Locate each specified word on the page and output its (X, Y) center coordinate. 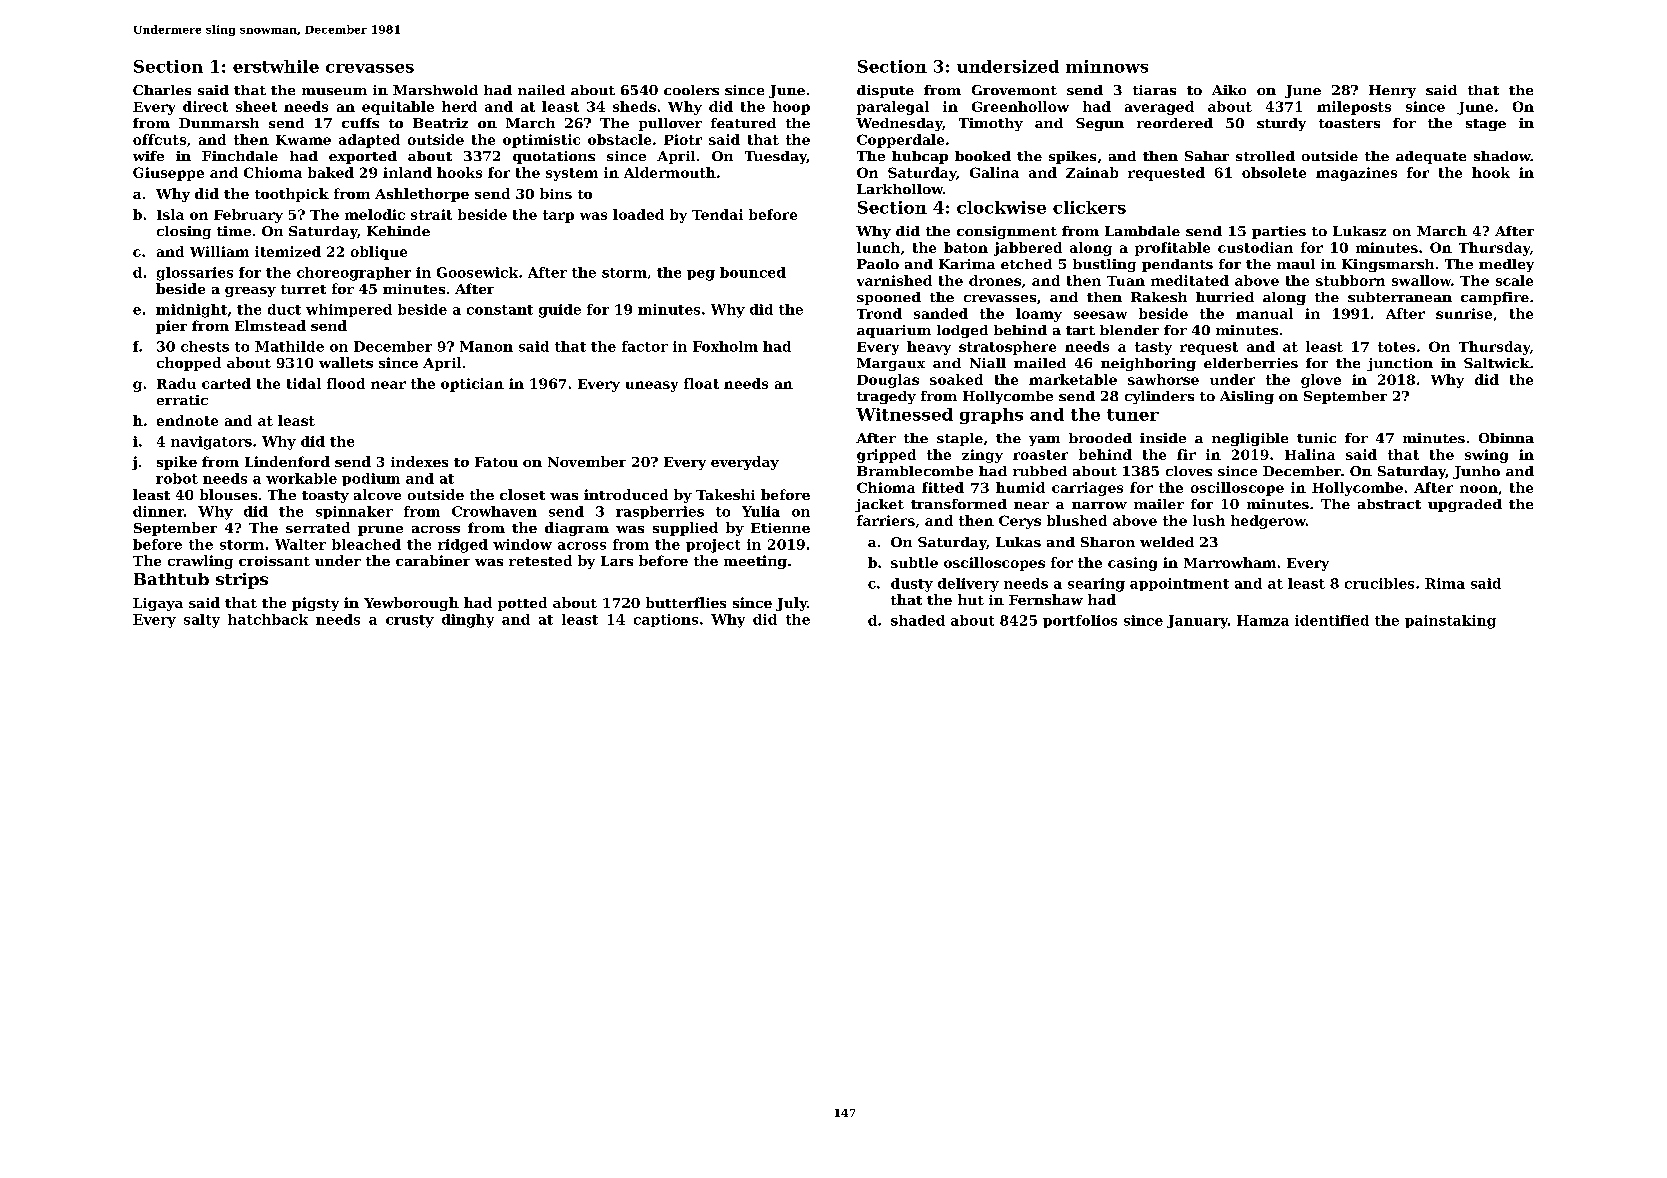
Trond (879, 313)
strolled (1265, 156)
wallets (346, 362)
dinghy (468, 621)
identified (1332, 620)
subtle (914, 562)
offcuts (159, 139)
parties (1279, 232)
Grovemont (1014, 90)
